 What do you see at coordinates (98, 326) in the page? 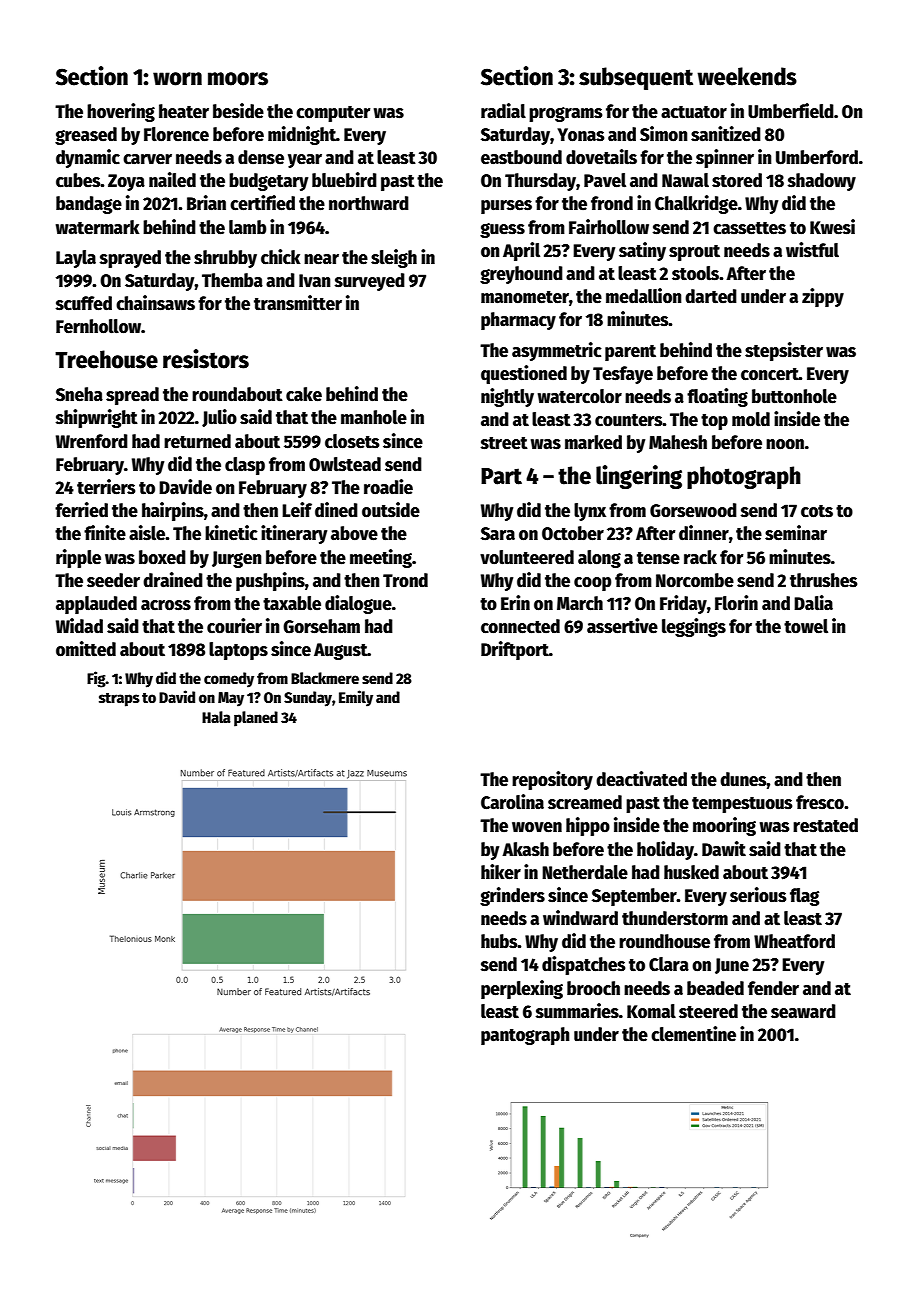
I see `Fernhollow` at bounding box center [98, 326].
